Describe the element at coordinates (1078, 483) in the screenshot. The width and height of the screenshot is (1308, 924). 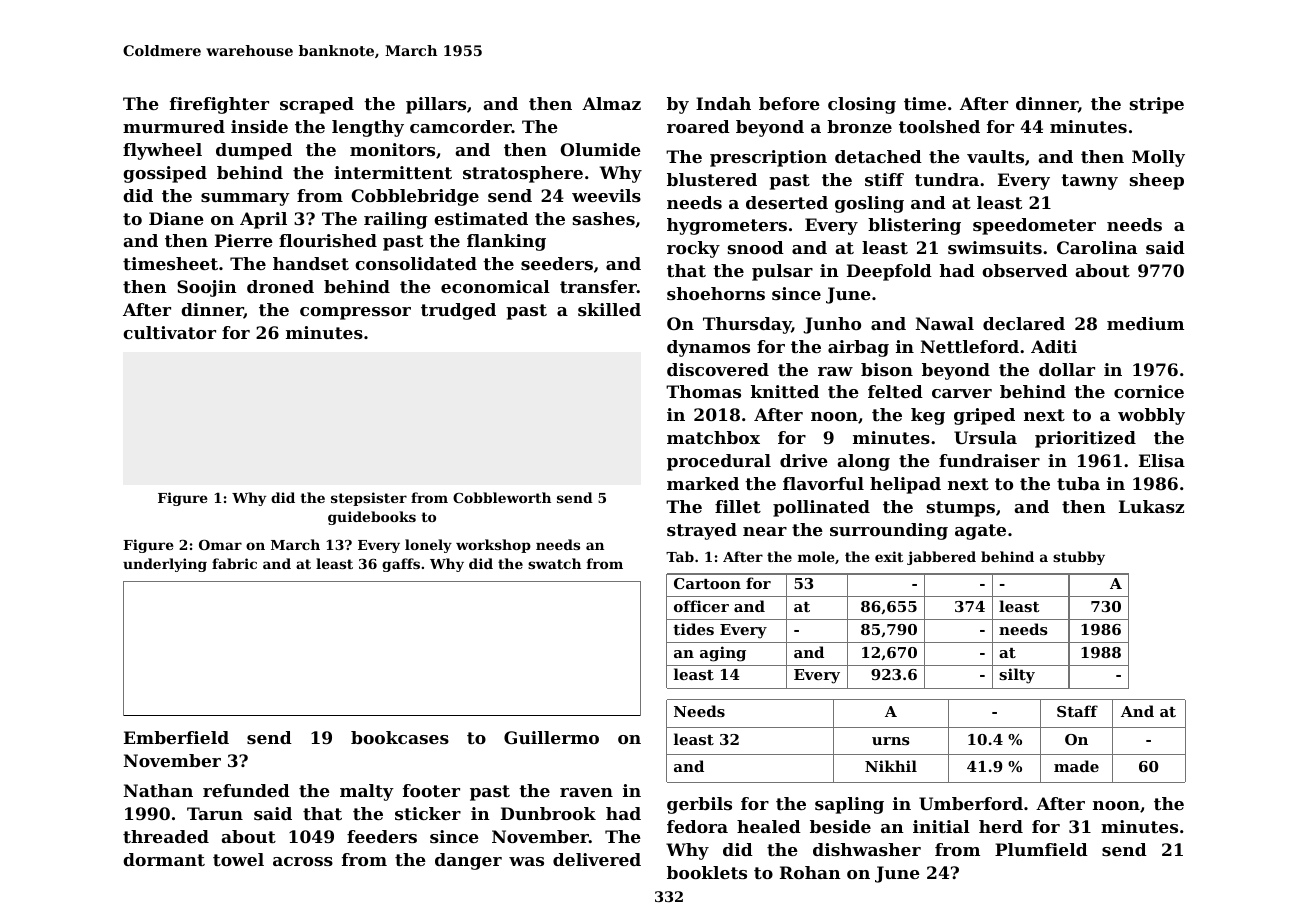
I see `tuba` at that location.
